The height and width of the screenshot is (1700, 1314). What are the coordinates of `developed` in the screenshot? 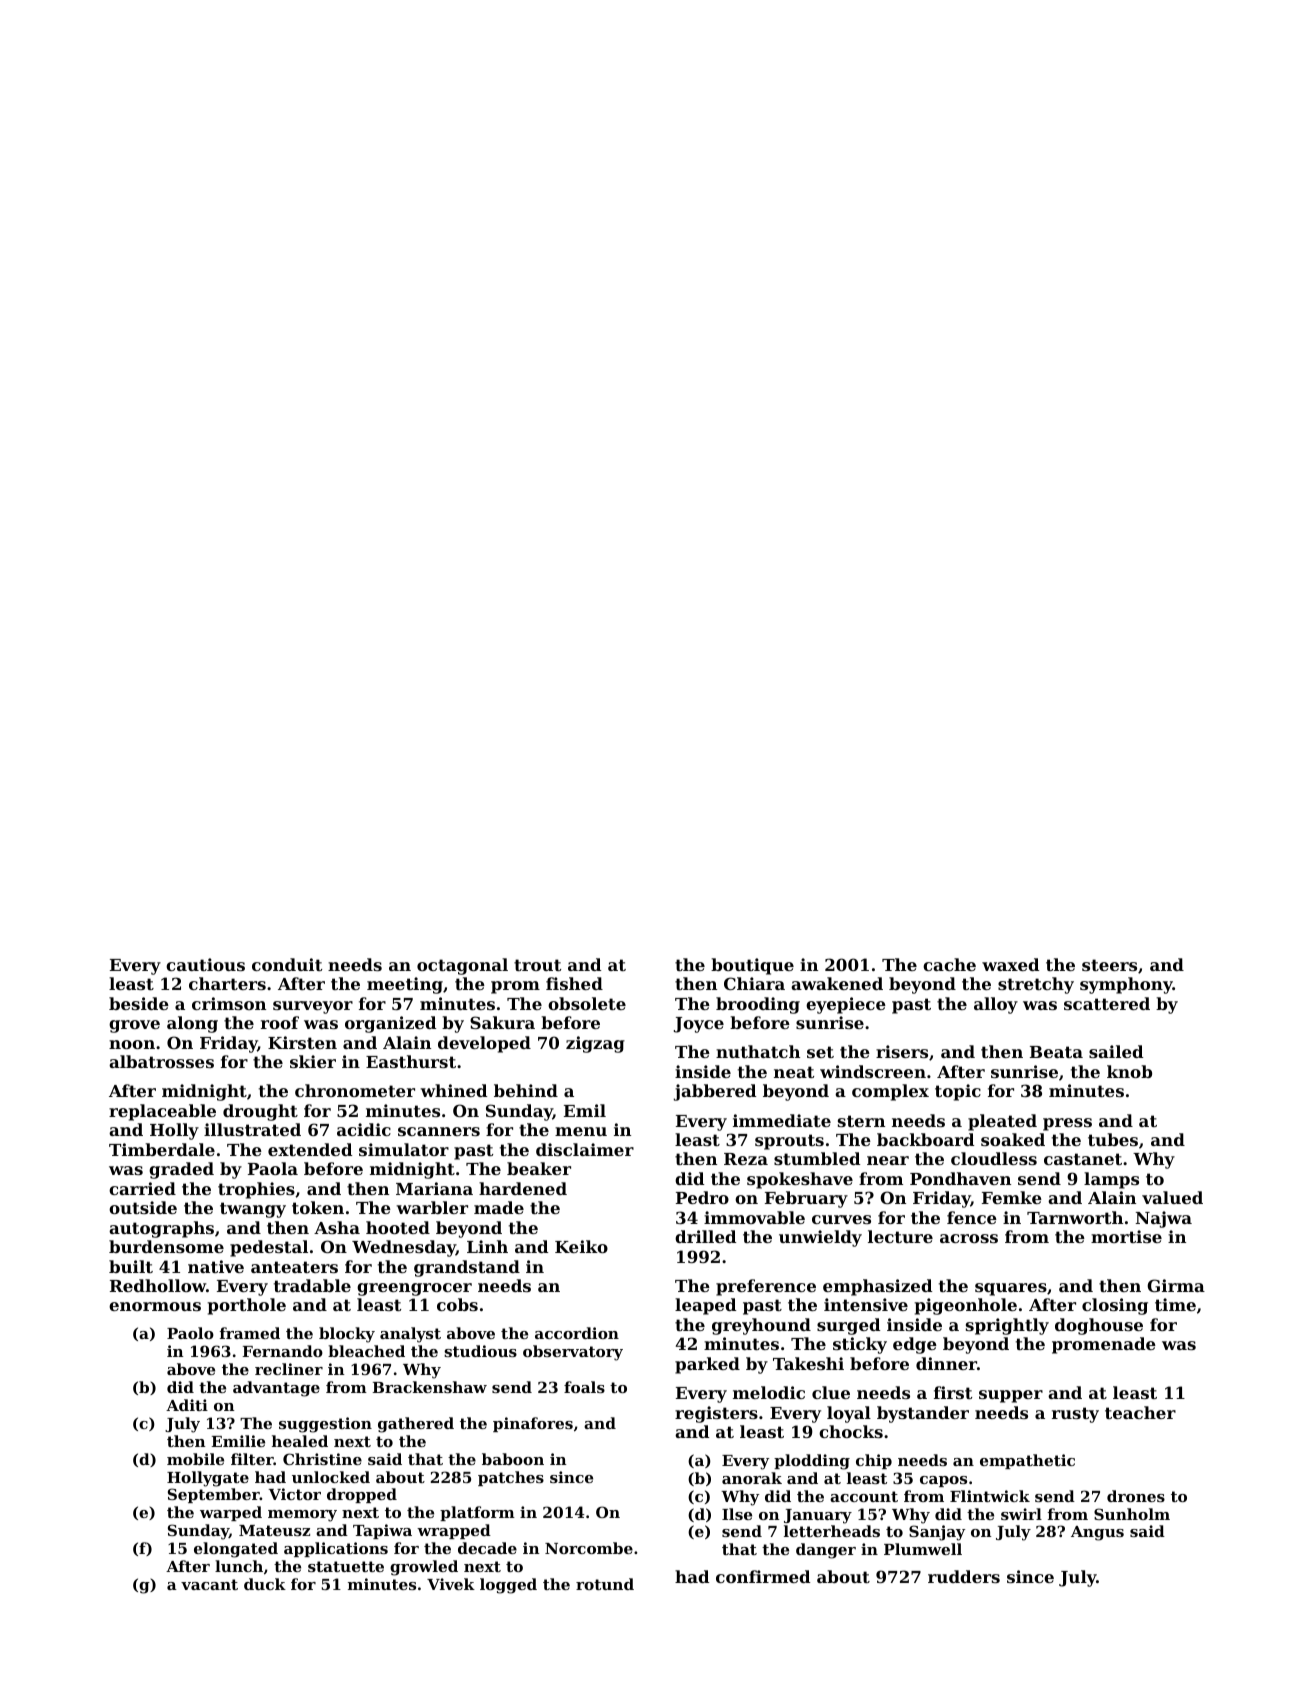 It's located at (484, 1044).
